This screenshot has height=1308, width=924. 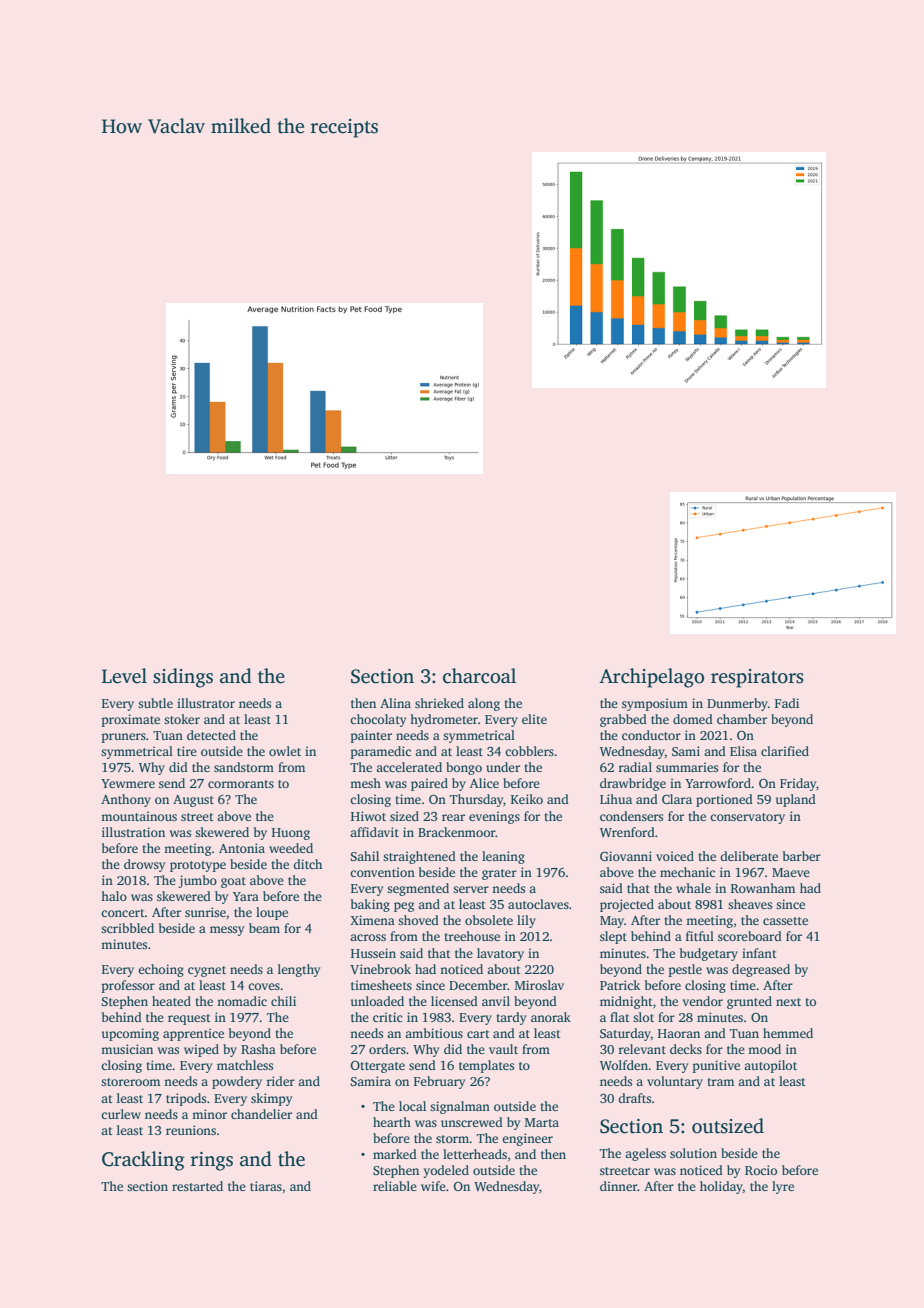 What do you see at coordinates (788, 1002) in the screenshot?
I see `next` at bounding box center [788, 1002].
